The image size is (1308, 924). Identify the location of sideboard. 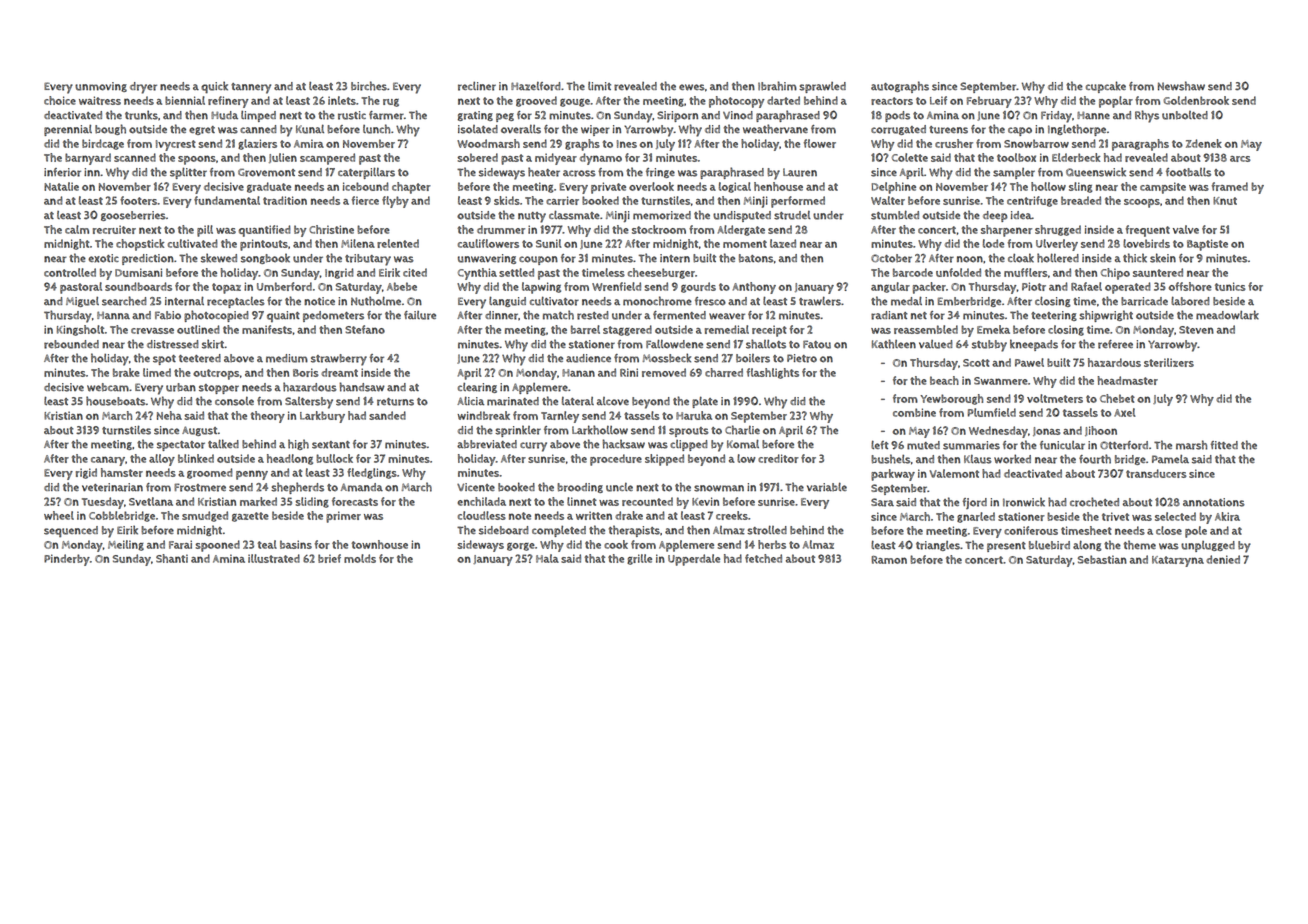
(504, 530).
